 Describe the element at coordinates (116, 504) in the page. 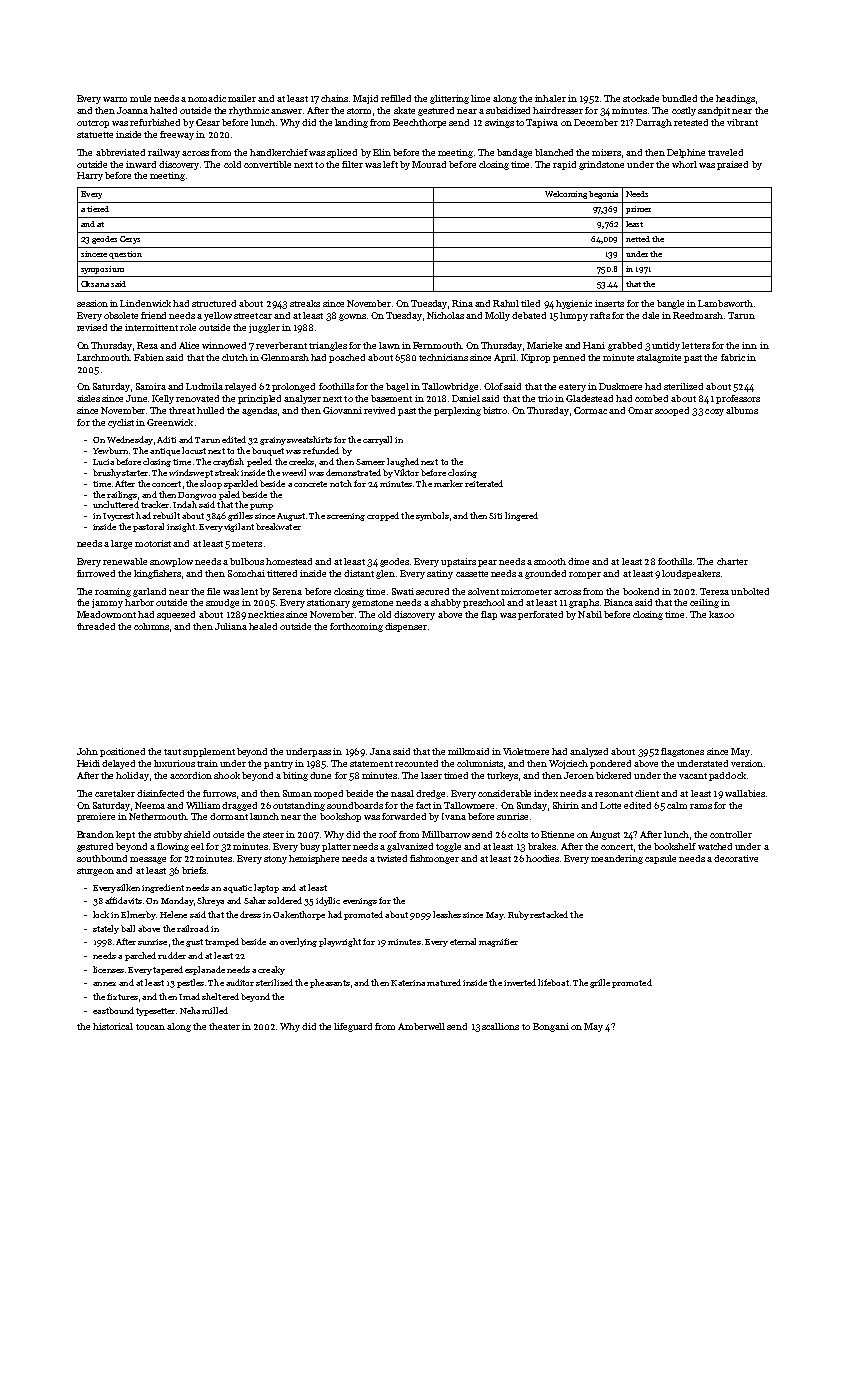

I see `uncluttered` at that location.
